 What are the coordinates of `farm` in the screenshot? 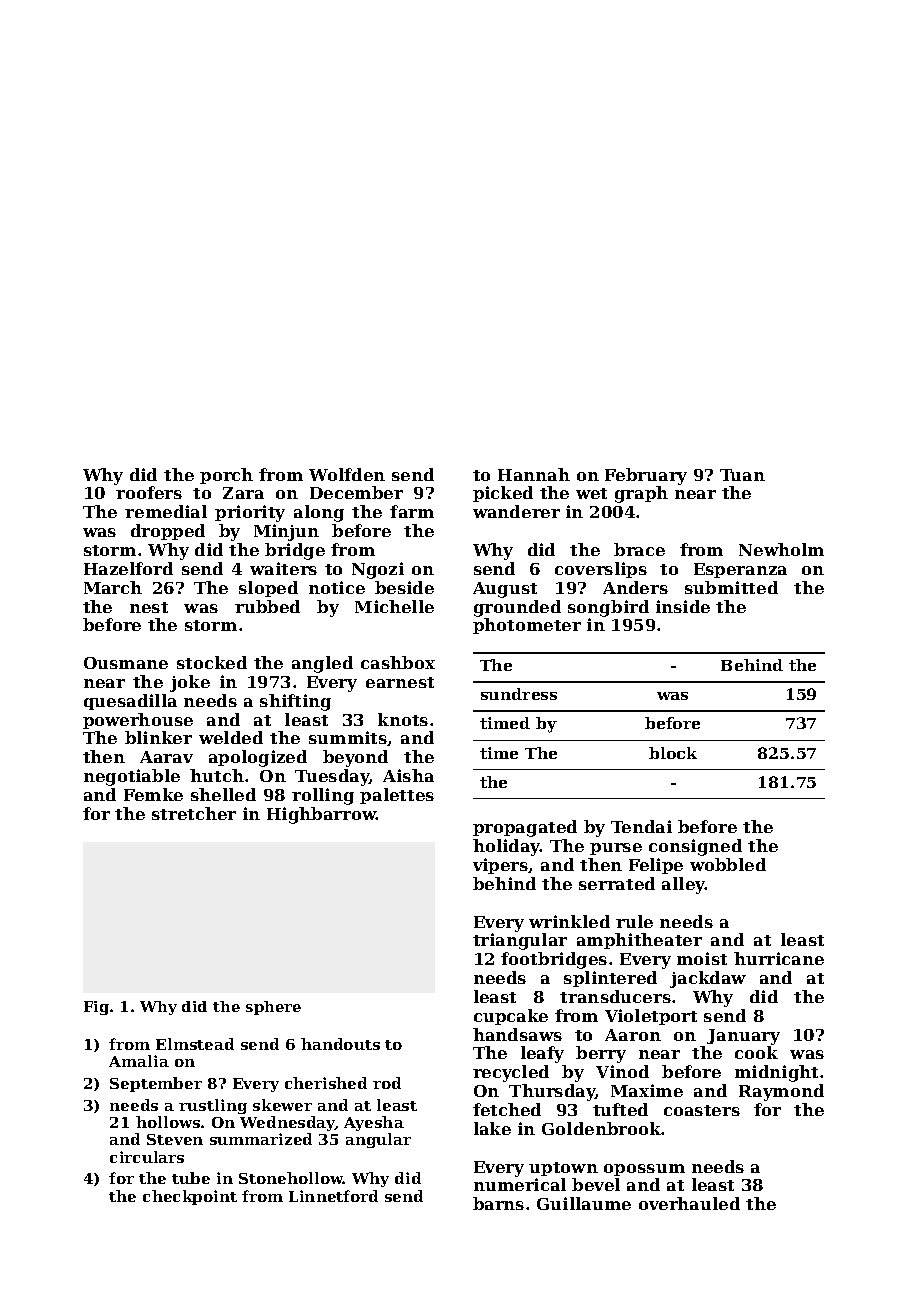 It's located at (412, 511).
